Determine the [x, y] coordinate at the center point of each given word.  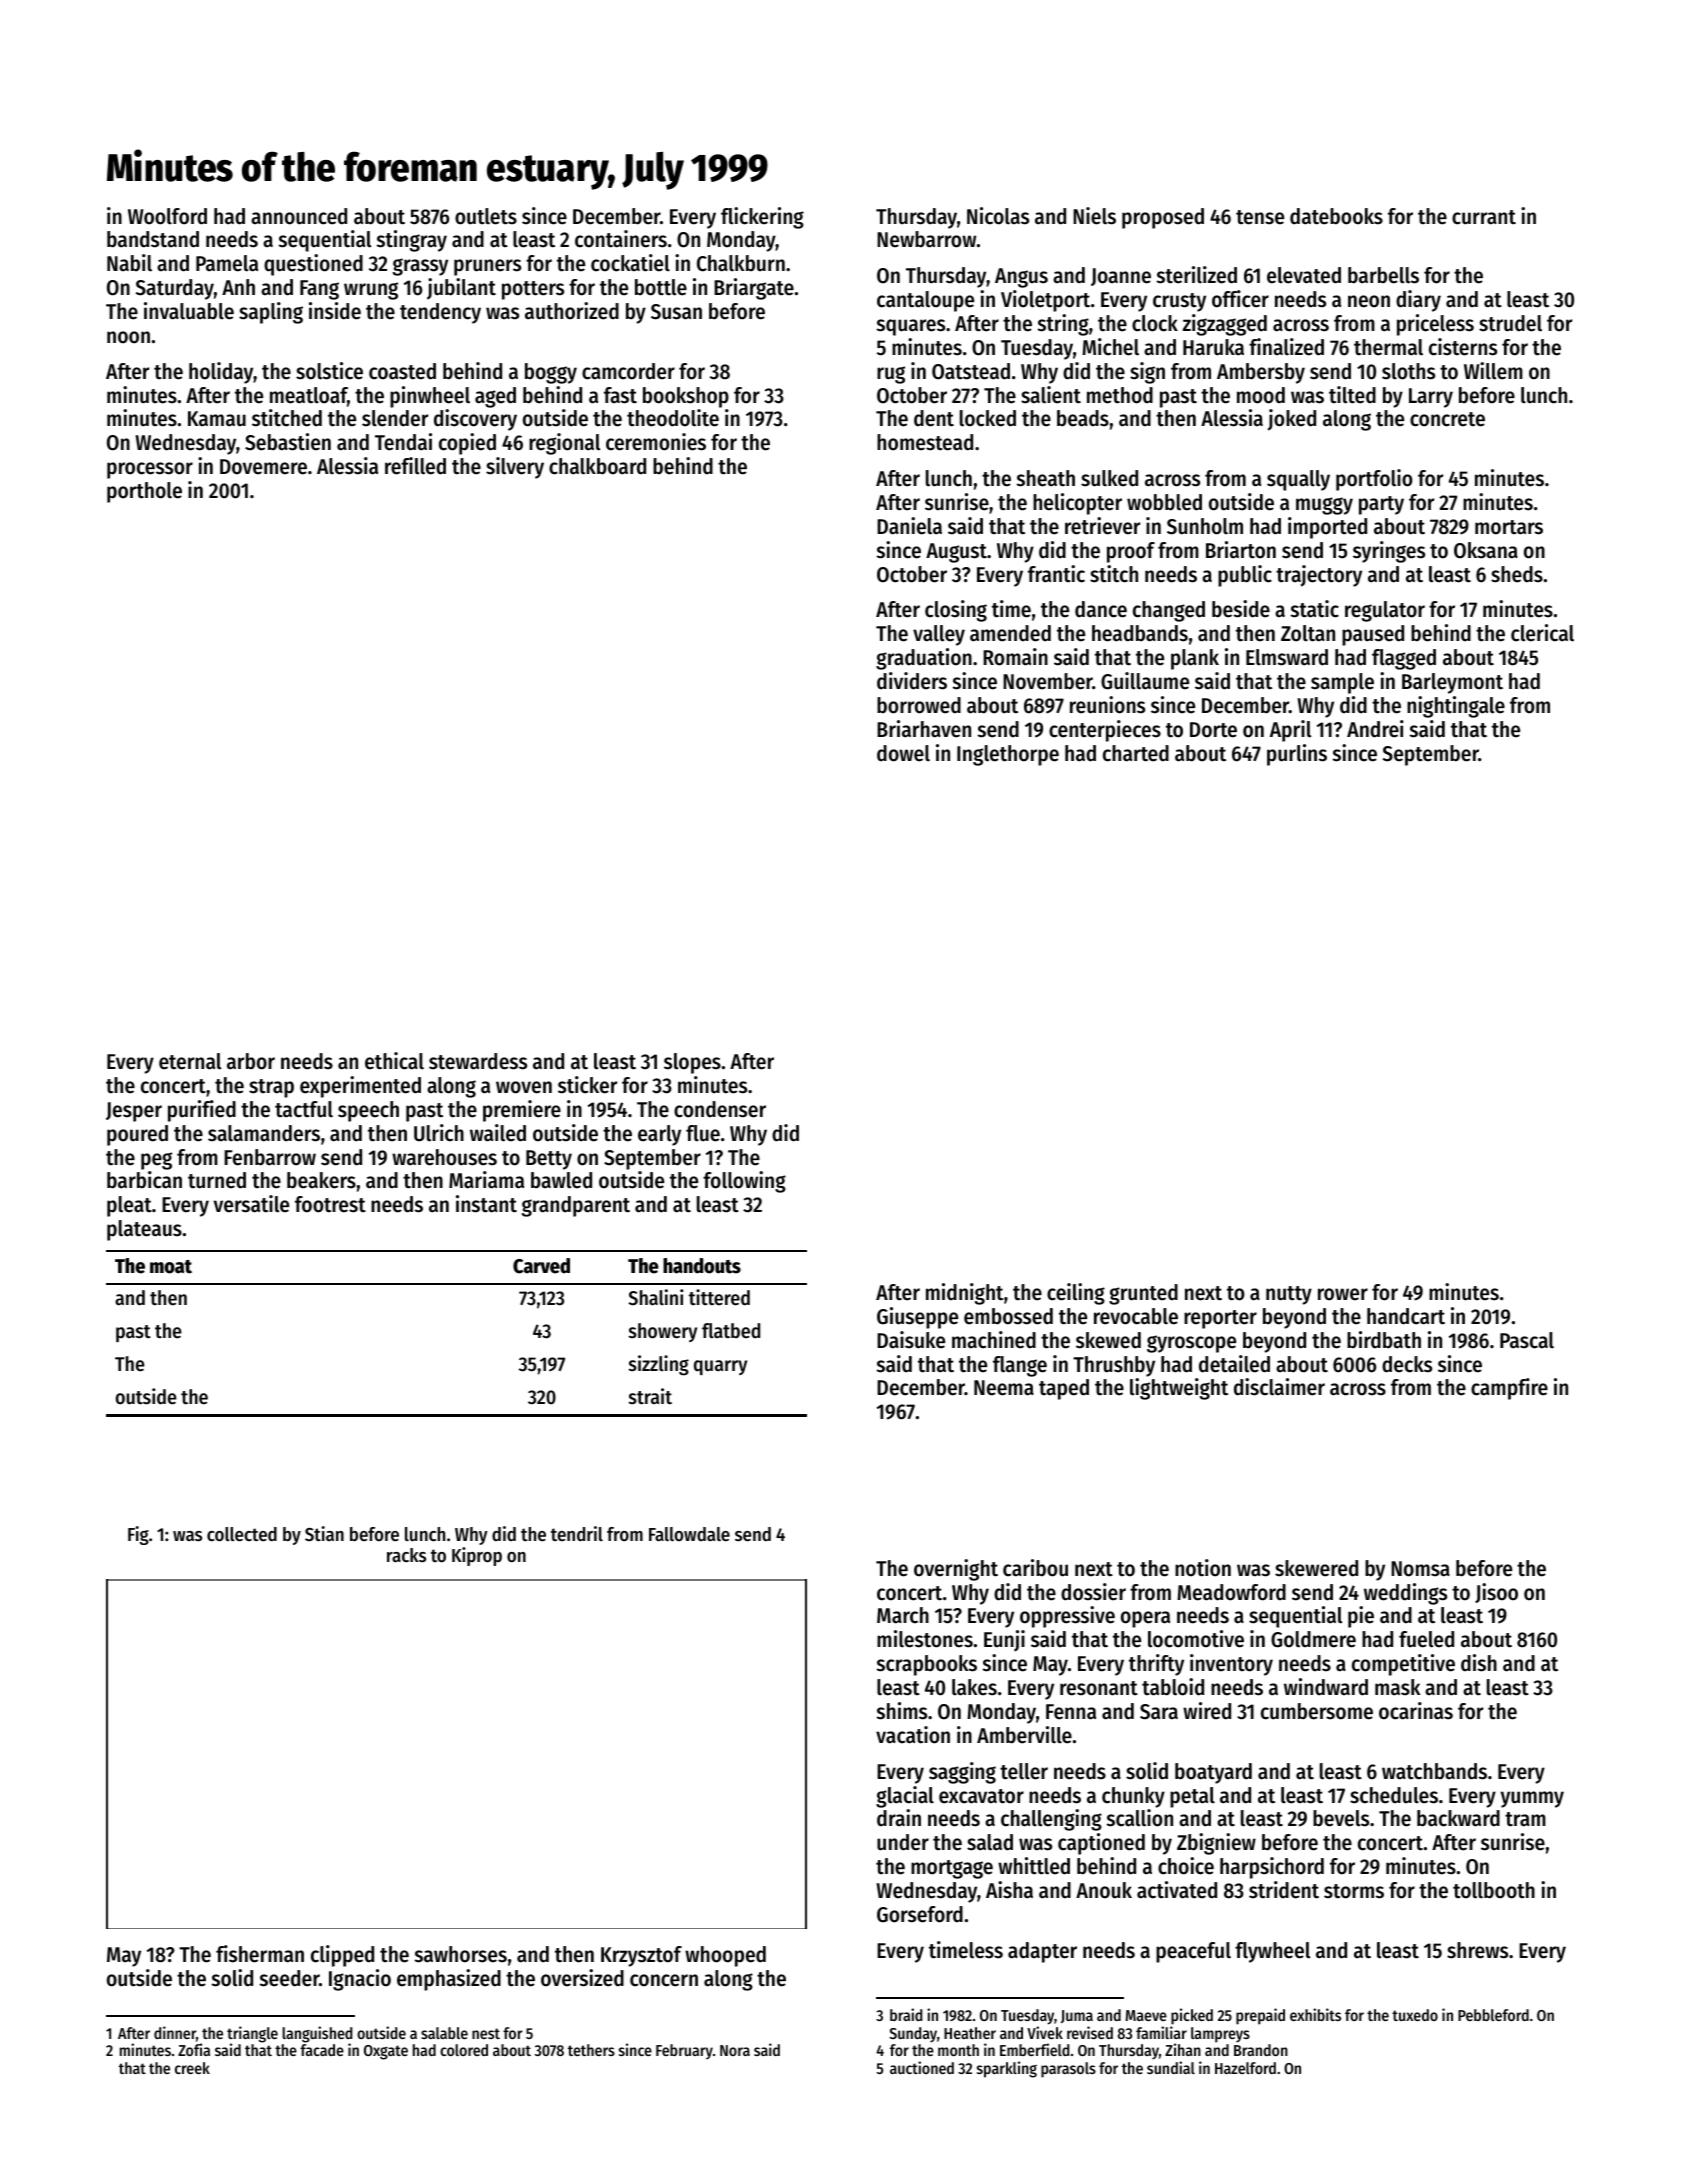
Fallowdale [689, 1534]
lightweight [1179, 1389]
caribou [1035, 1568]
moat [171, 1267]
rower [1343, 1294]
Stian [324, 1534]
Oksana [1486, 550]
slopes [692, 1063]
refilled [415, 466]
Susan [676, 312]
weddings [1405, 1594]
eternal [190, 1061]
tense [1260, 217]
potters [533, 290]
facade [322, 2050]
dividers [912, 681]
